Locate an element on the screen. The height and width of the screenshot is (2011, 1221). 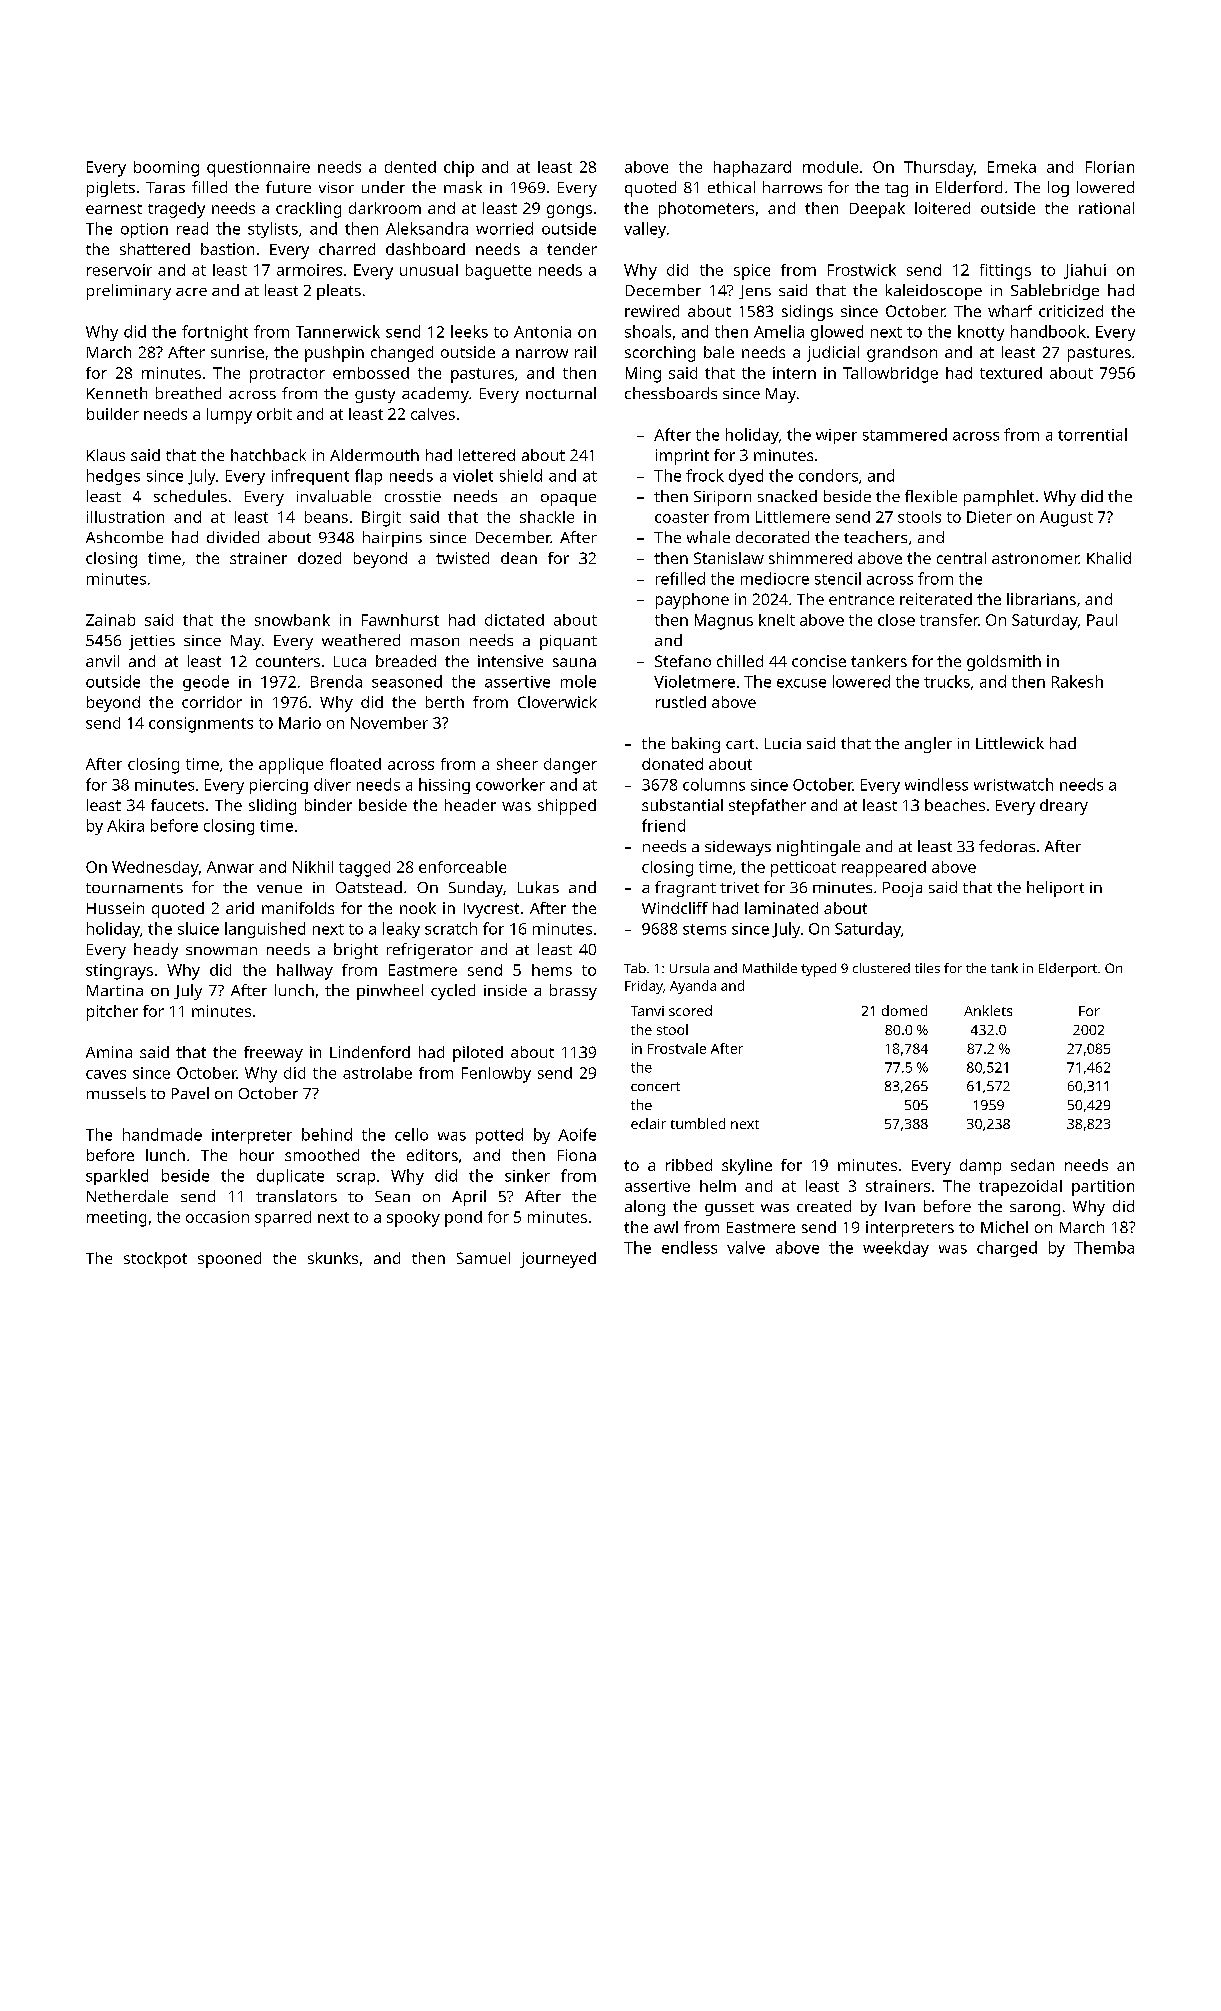
Pooja is located at coordinates (902, 889).
